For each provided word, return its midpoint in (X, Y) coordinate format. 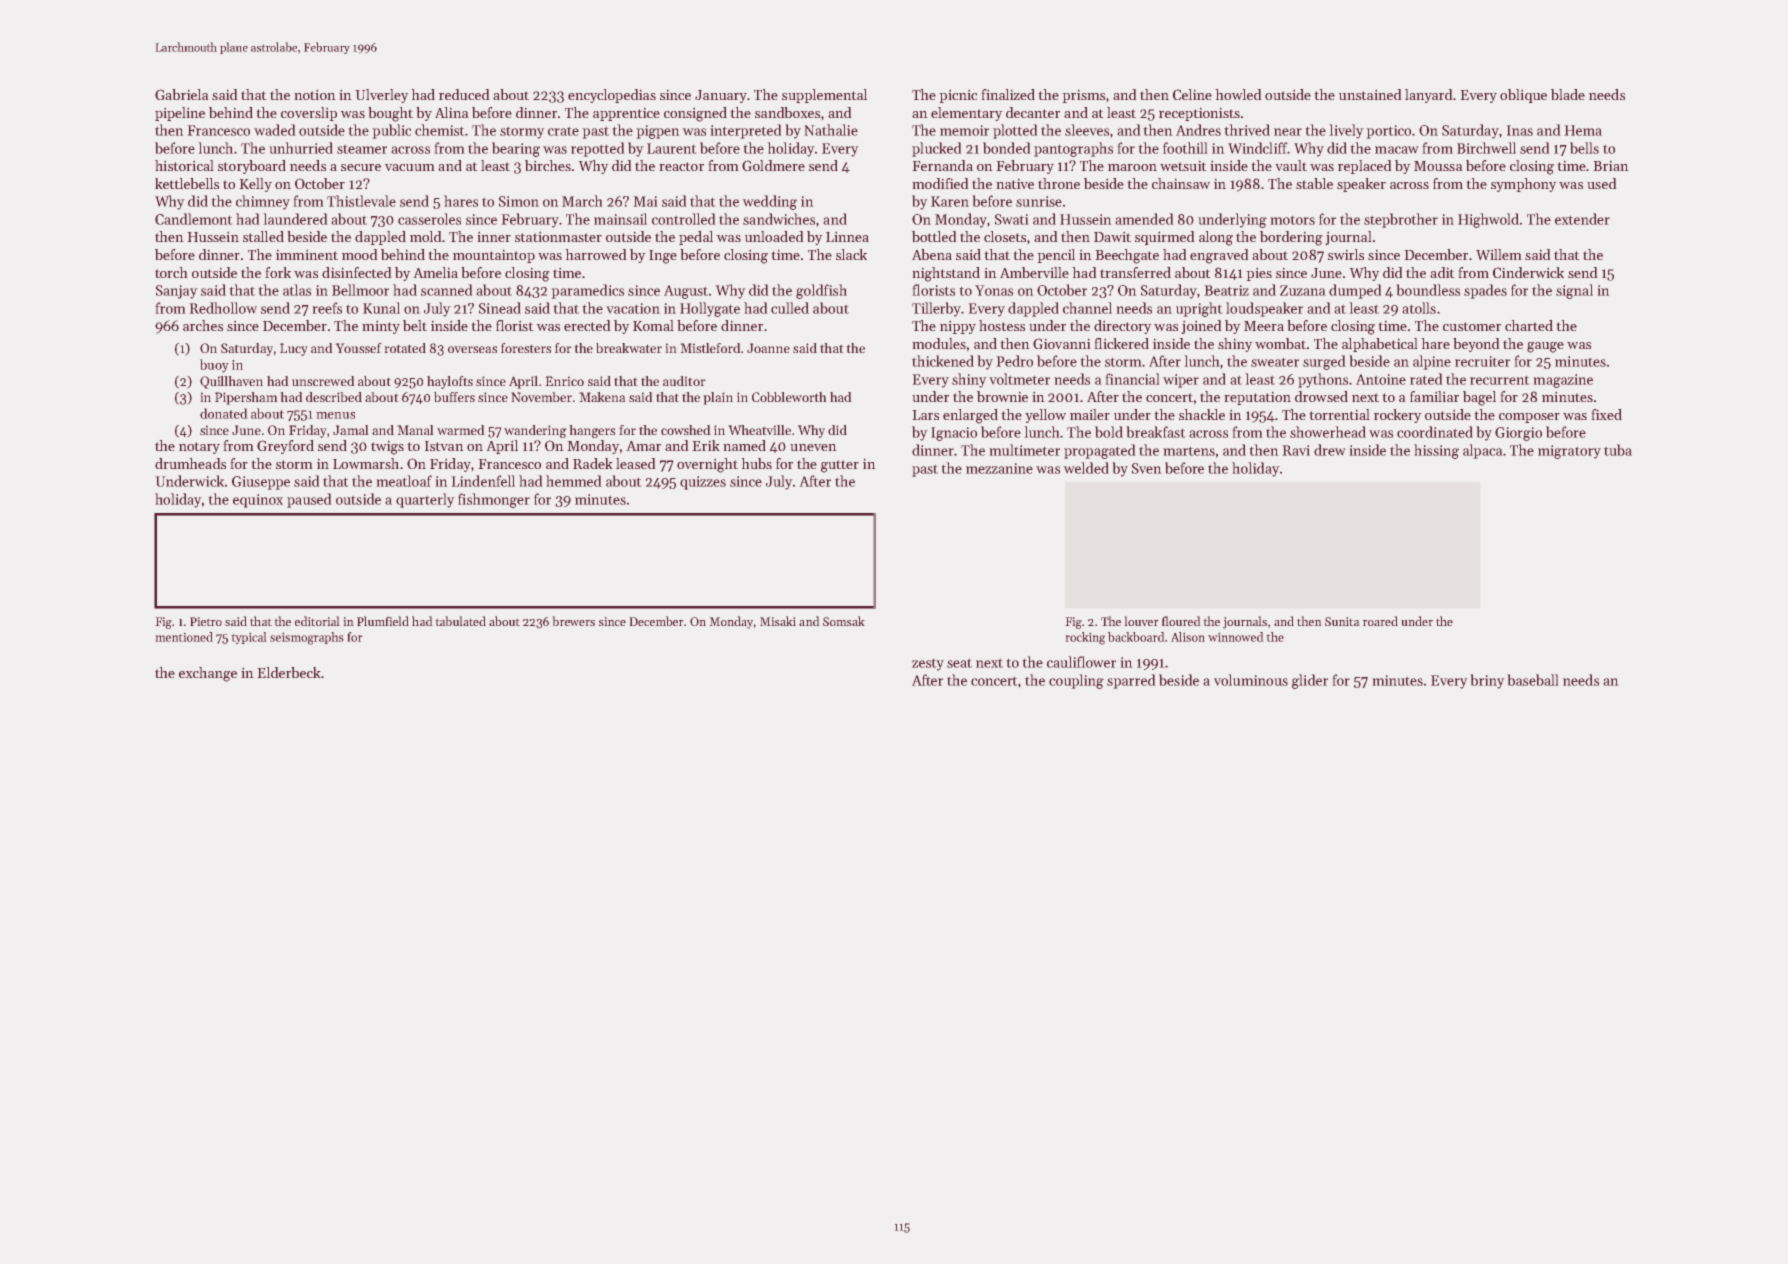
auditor (684, 381)
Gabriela (182, 94)
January (721, 96)
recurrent (1500, 380)
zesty (928, 664)
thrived (1247, 130)
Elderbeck (289, 672)
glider (1310, 681)
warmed (461, 430)
